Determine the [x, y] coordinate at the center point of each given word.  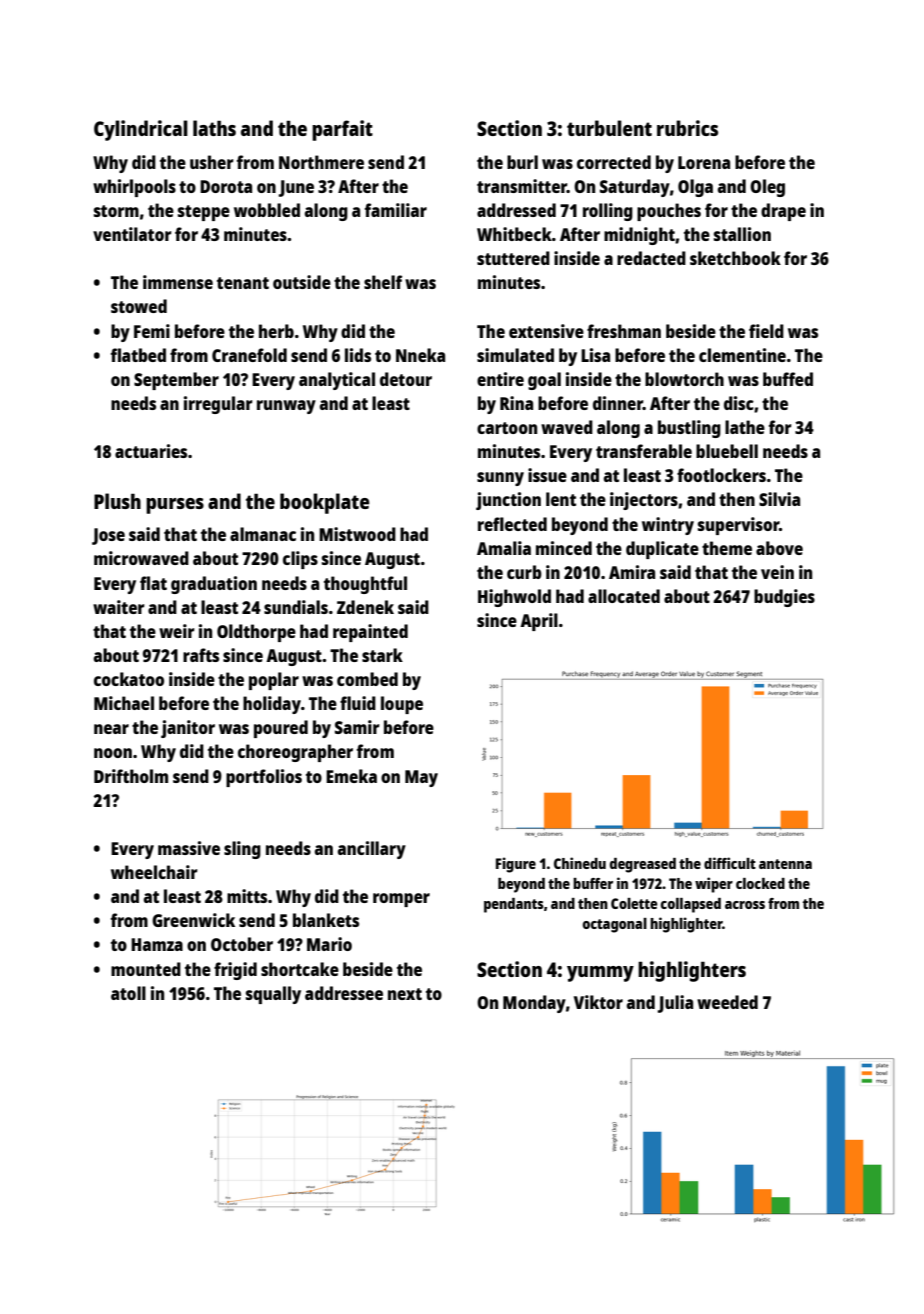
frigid [235, 971]
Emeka [351, 776]
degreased [643, 865]
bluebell [727, 451]
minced [564, 548]
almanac [263, 534]
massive [189, 848]
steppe [204, 213]
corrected [614, 162]
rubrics [687, 128]
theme [727, 548]
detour [406, 379]
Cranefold [249, 355]
